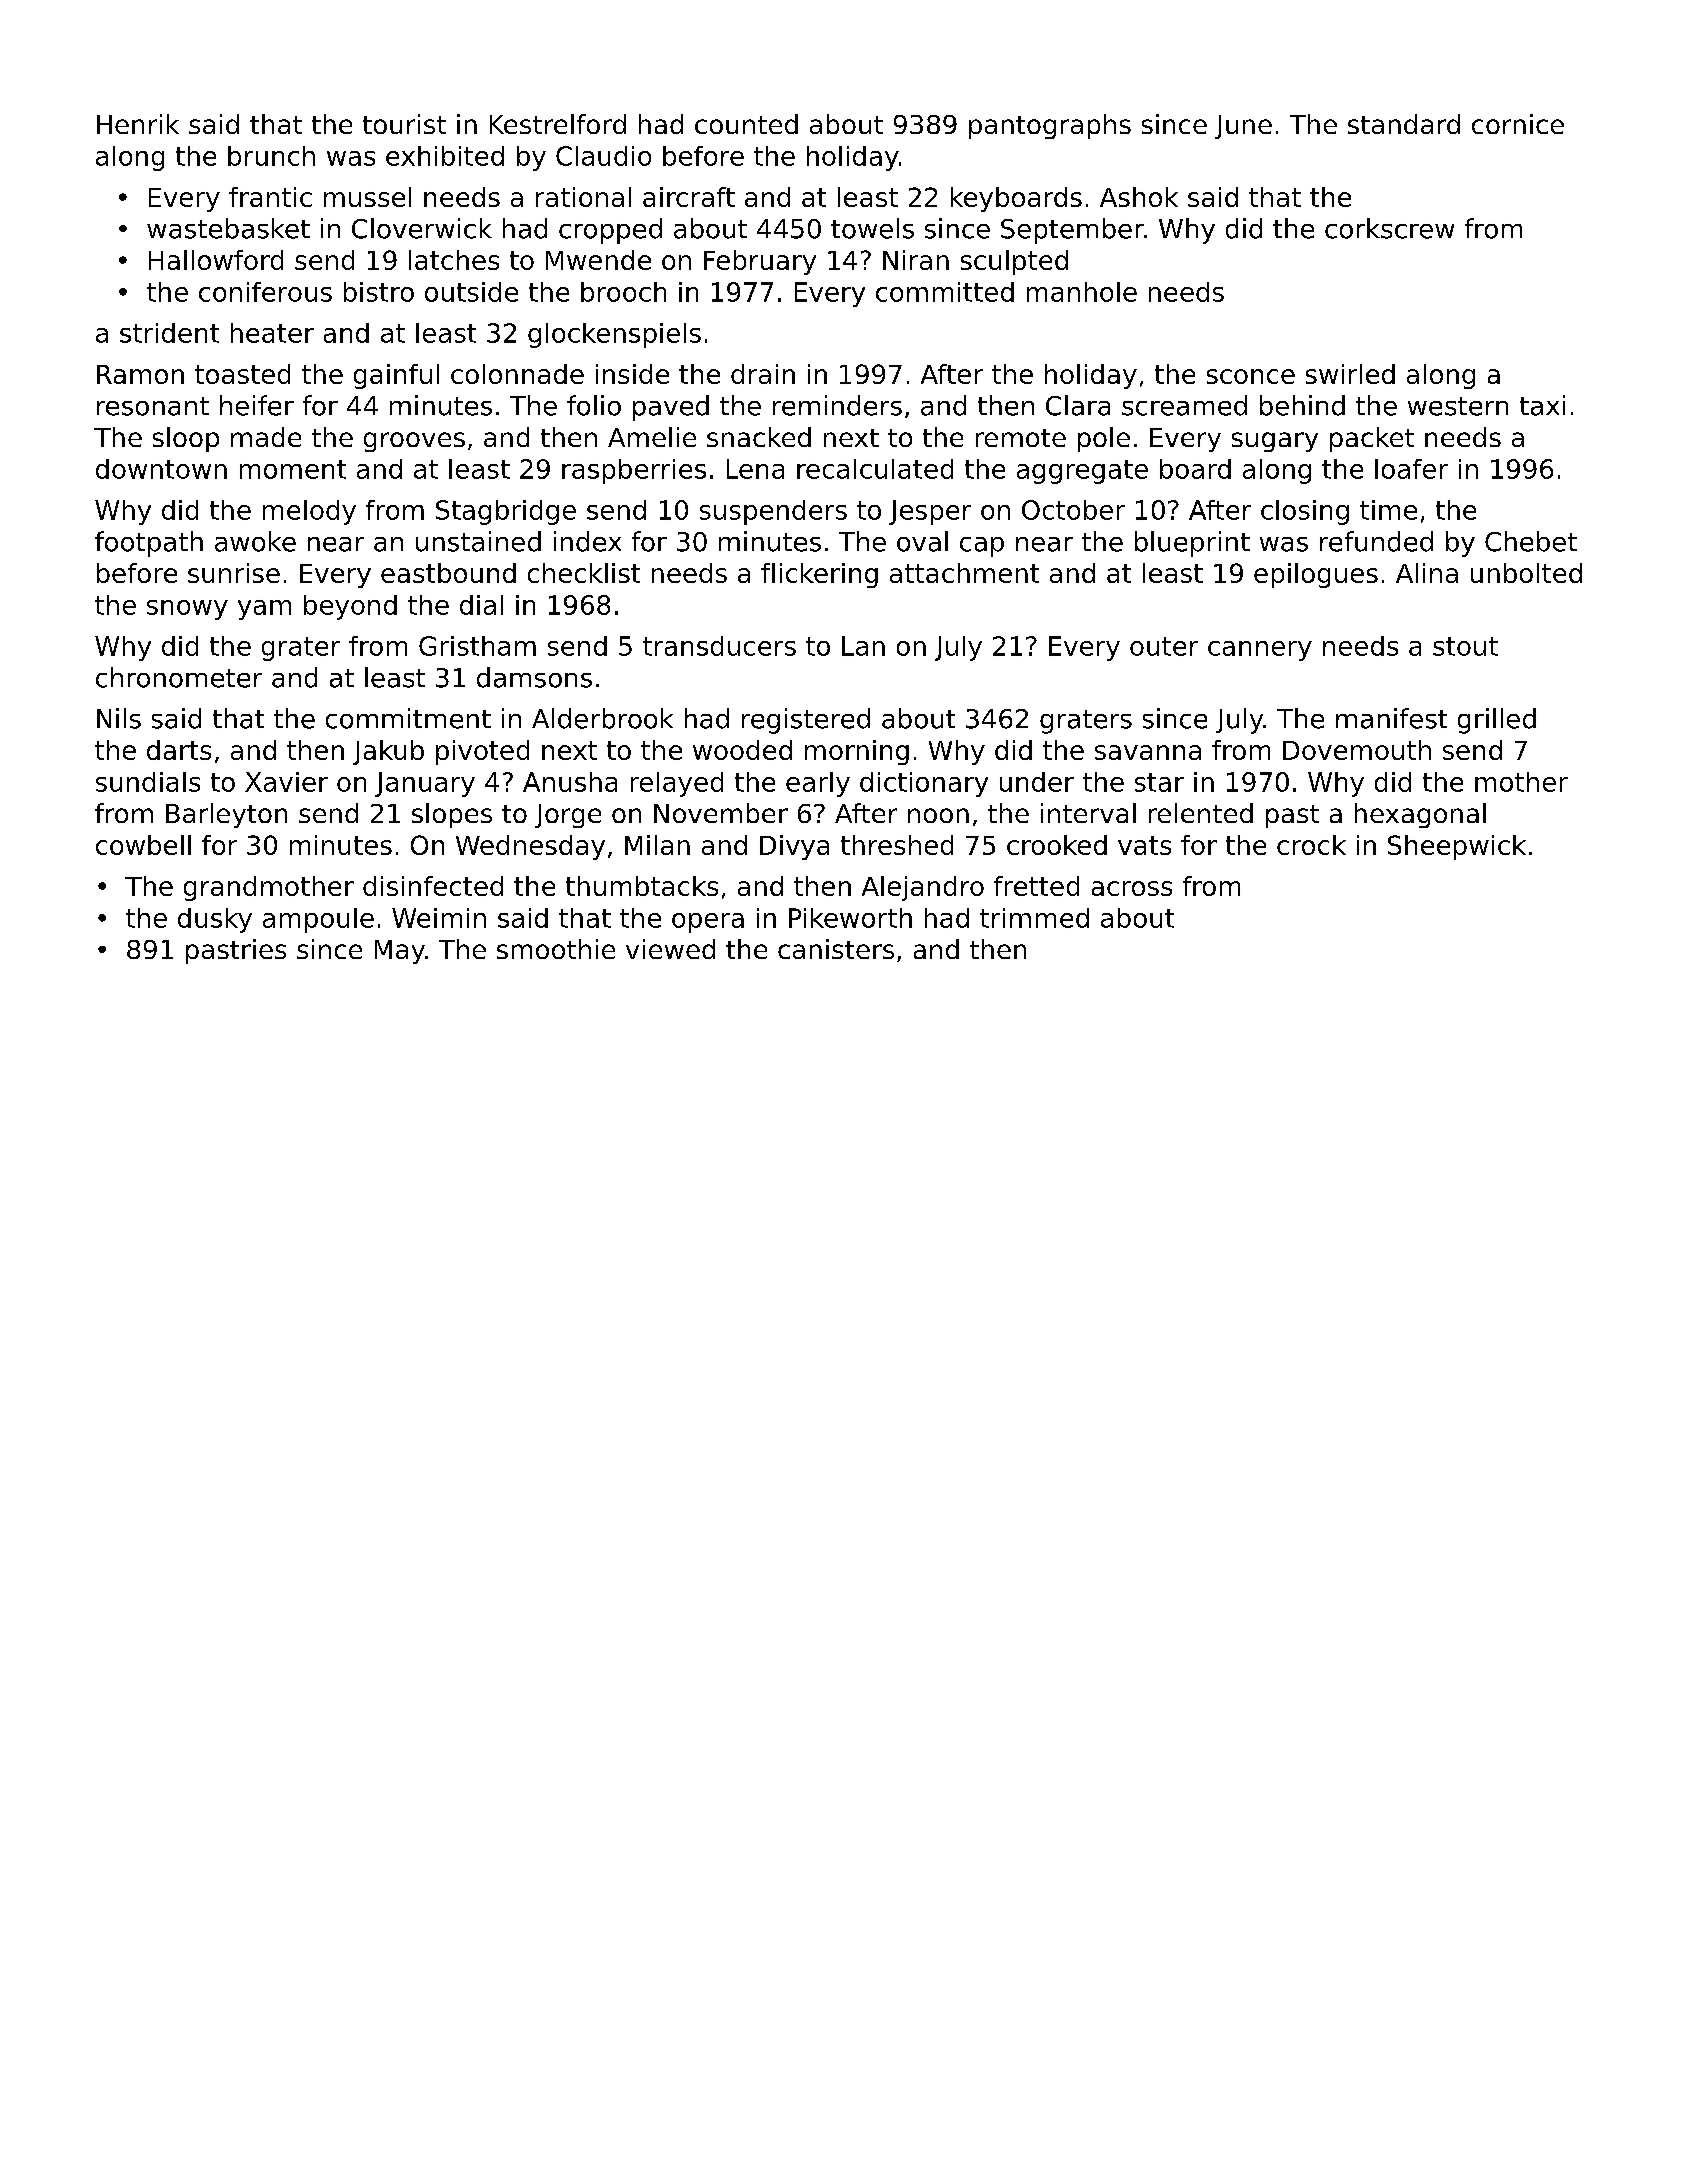  I want to click on standard, so click(1404, 124).
